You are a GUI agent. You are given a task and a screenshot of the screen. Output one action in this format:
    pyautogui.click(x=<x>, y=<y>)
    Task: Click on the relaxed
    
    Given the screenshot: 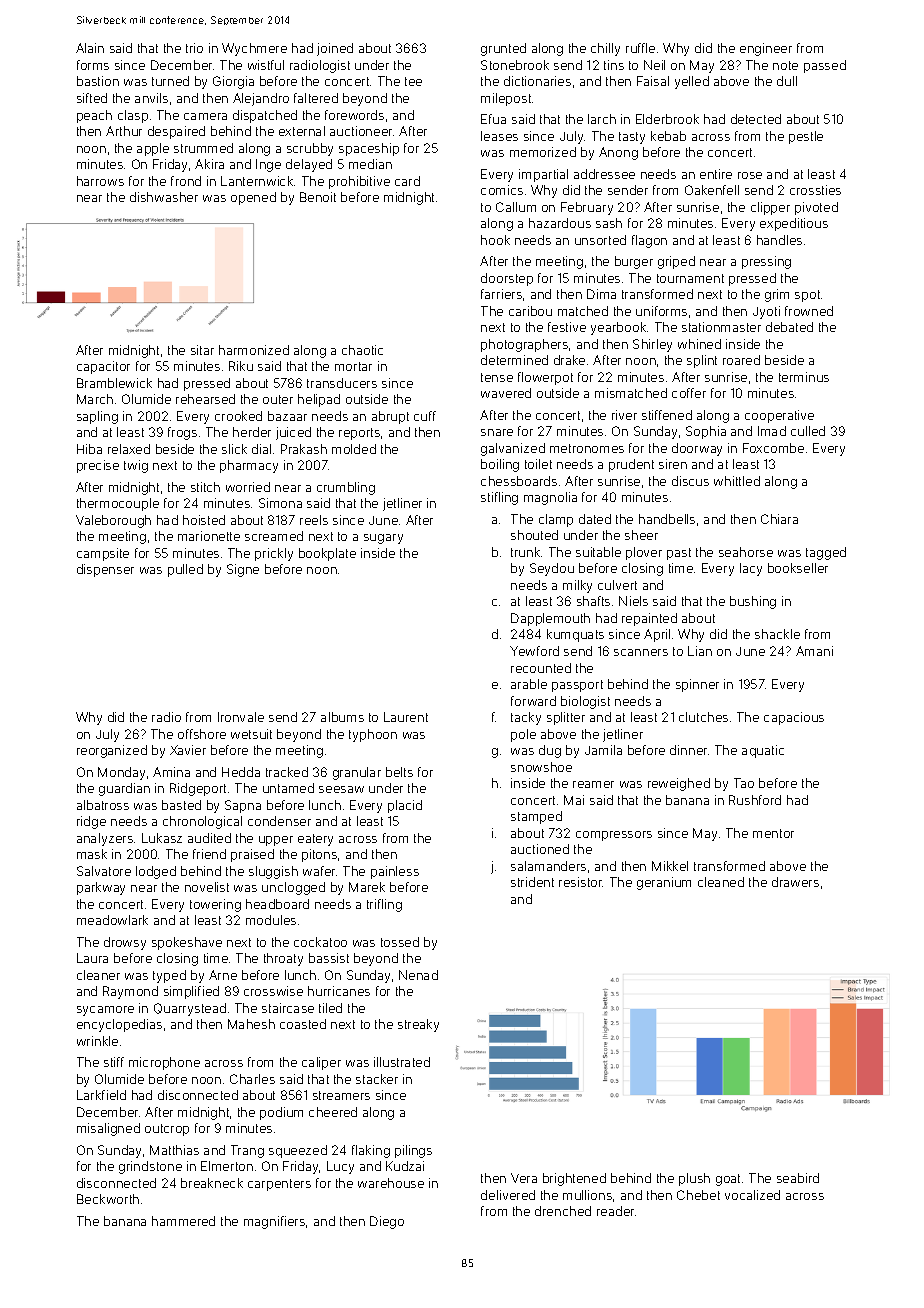 What is the action you would take?
    pyautogui.click(x=129, y=449)
